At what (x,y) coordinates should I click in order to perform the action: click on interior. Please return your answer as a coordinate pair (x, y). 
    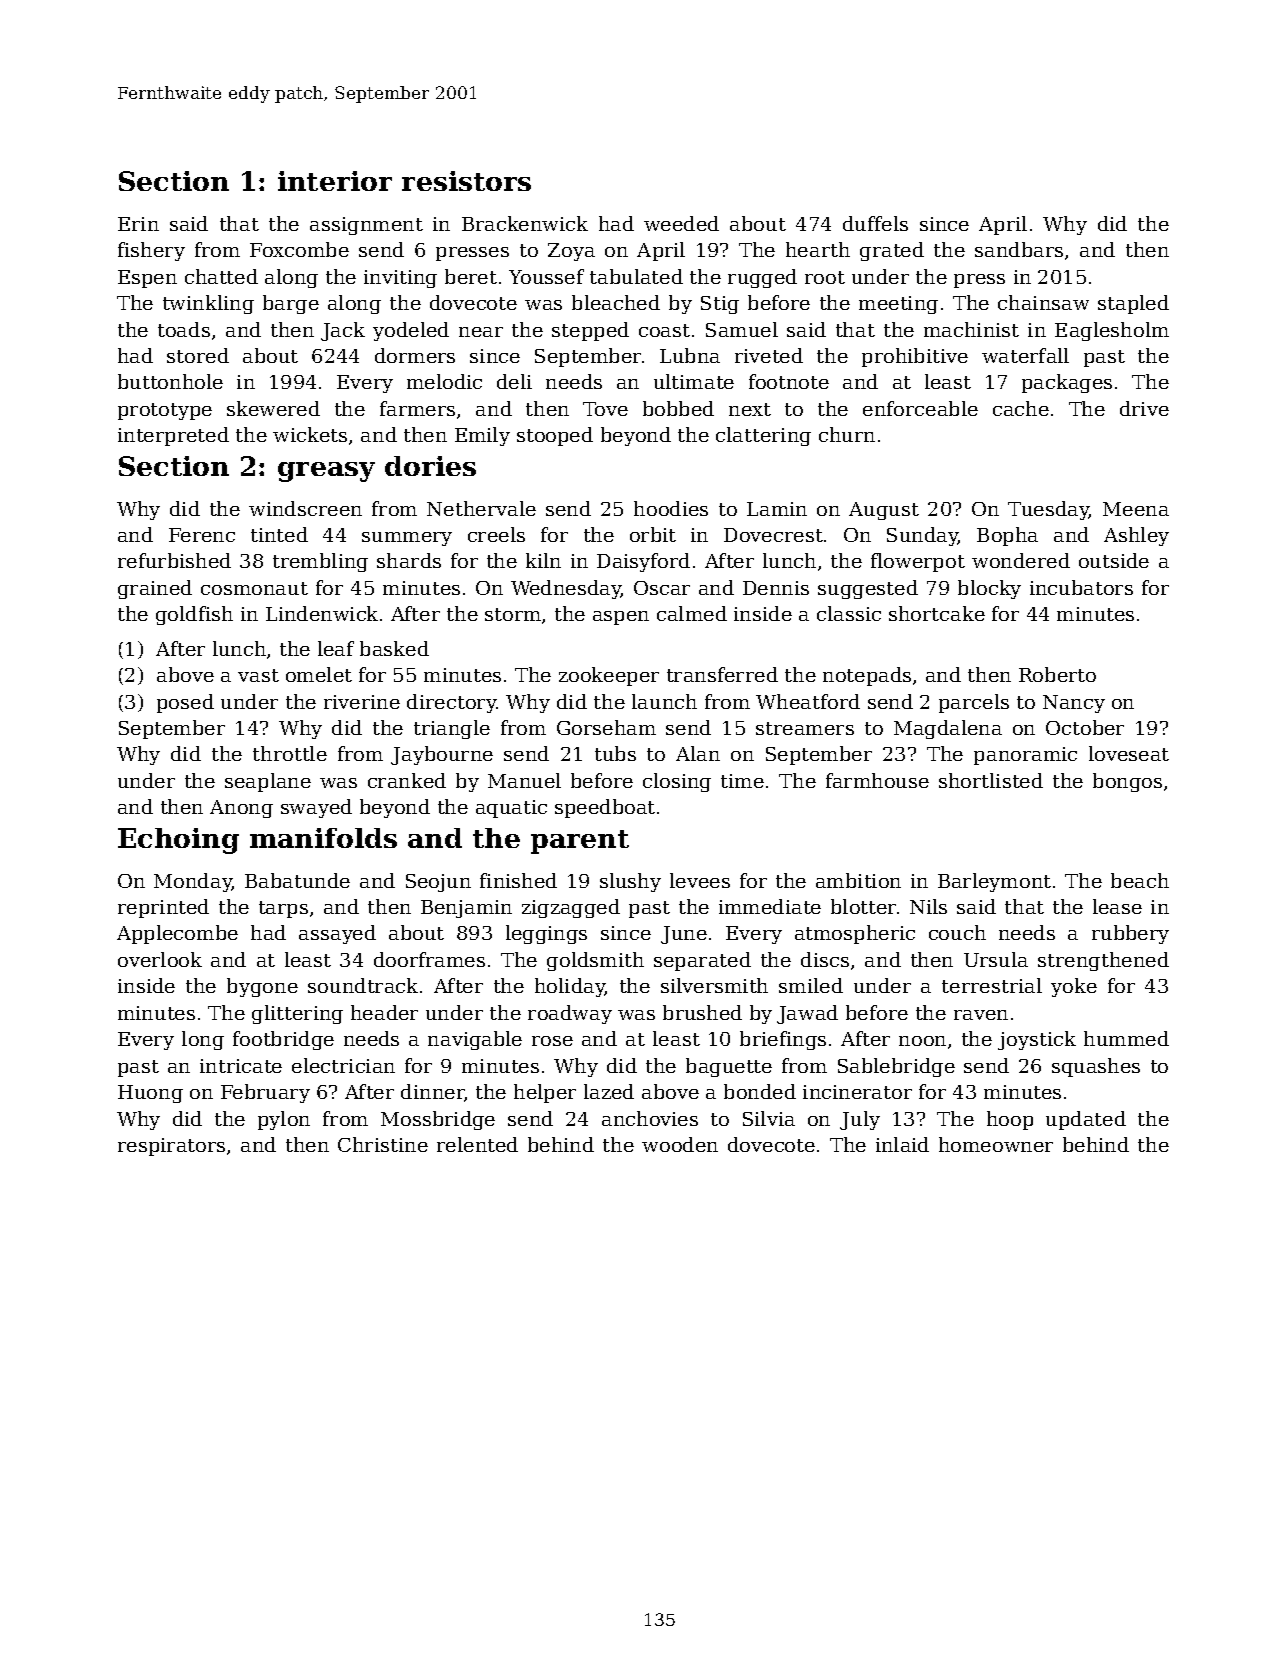
    Looking at the image, I should click on (335, 181).
